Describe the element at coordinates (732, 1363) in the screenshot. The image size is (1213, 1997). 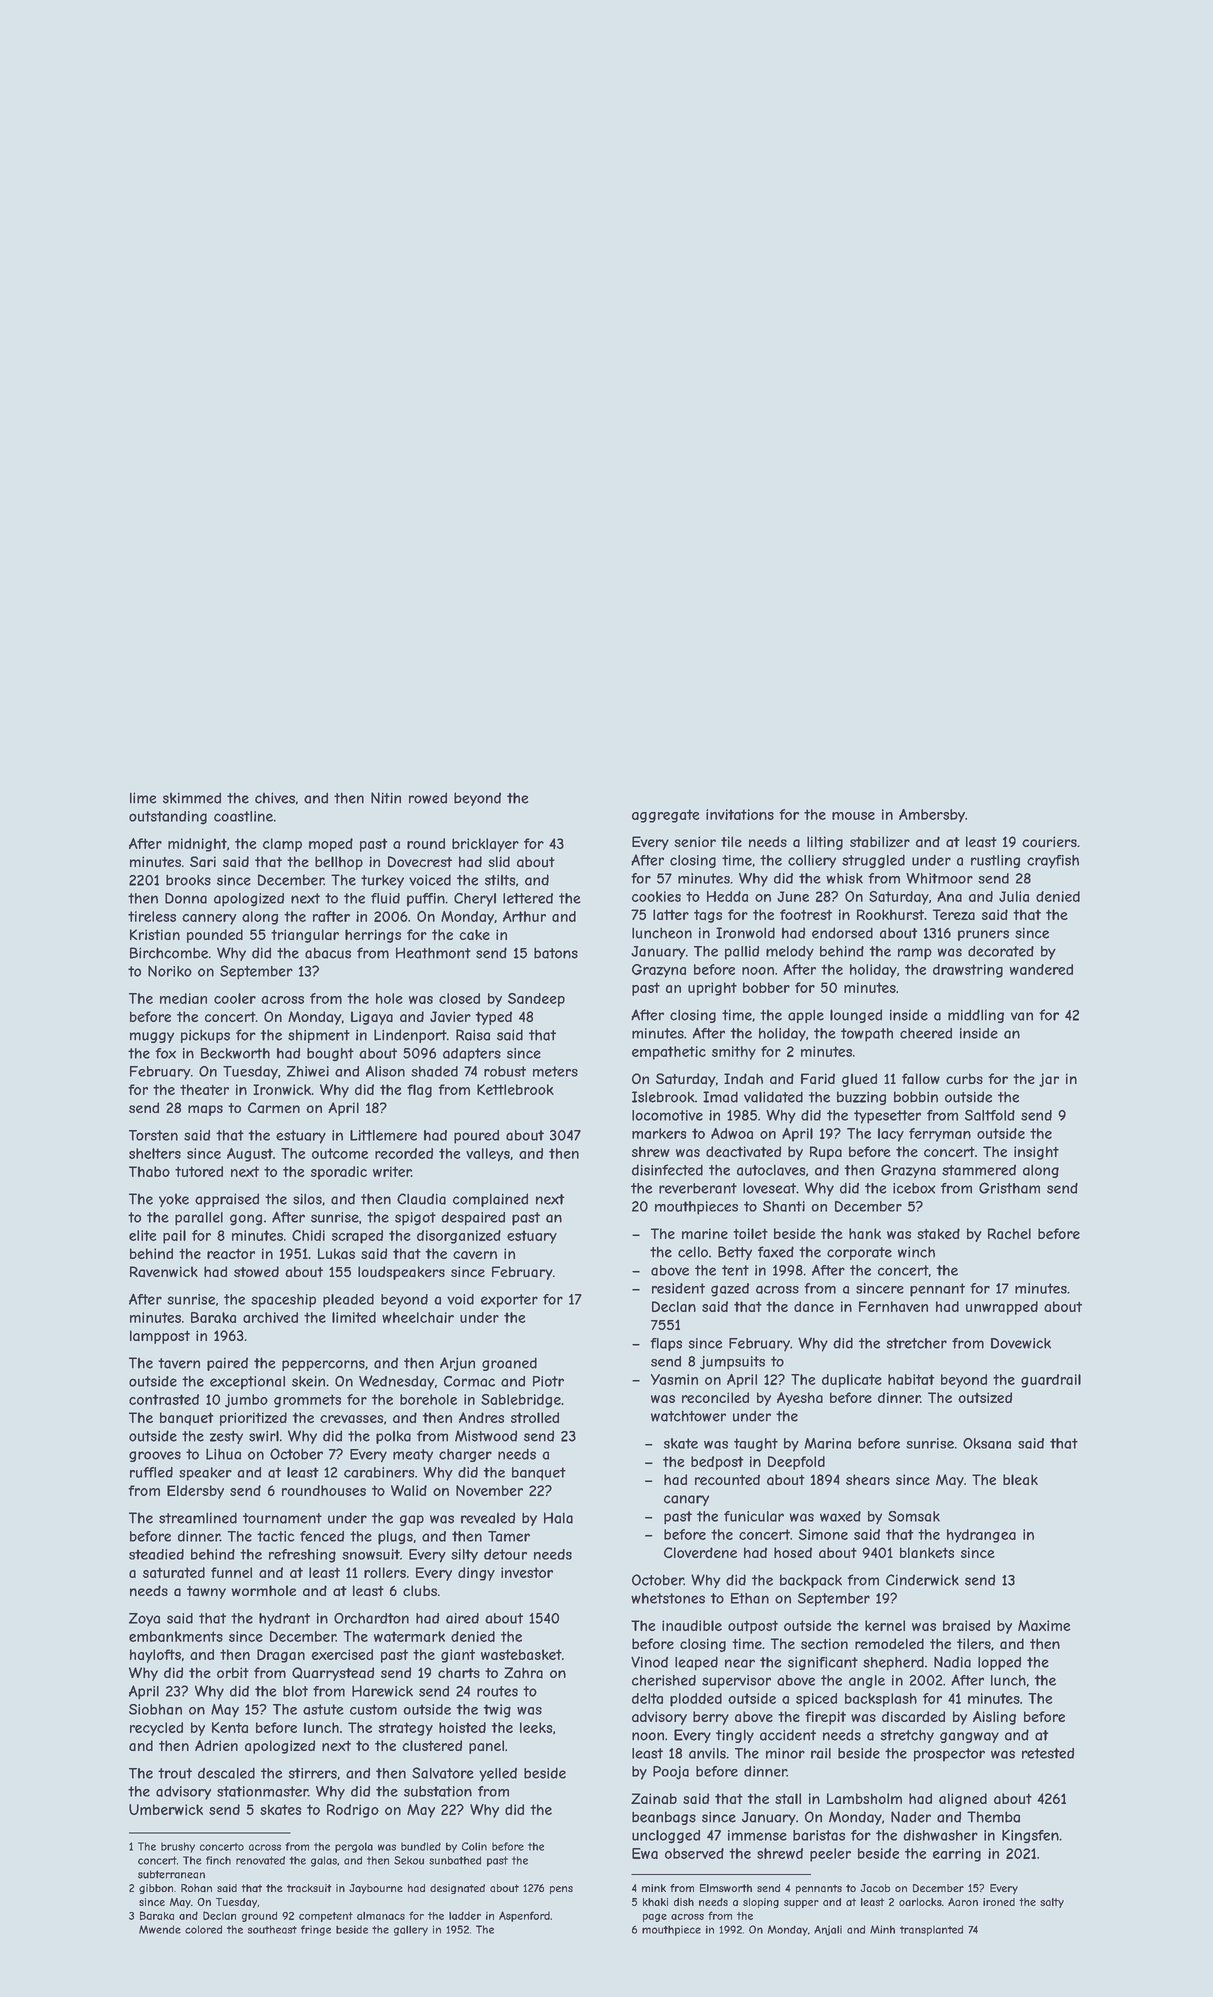
I see `jumpsuits` at that location.
